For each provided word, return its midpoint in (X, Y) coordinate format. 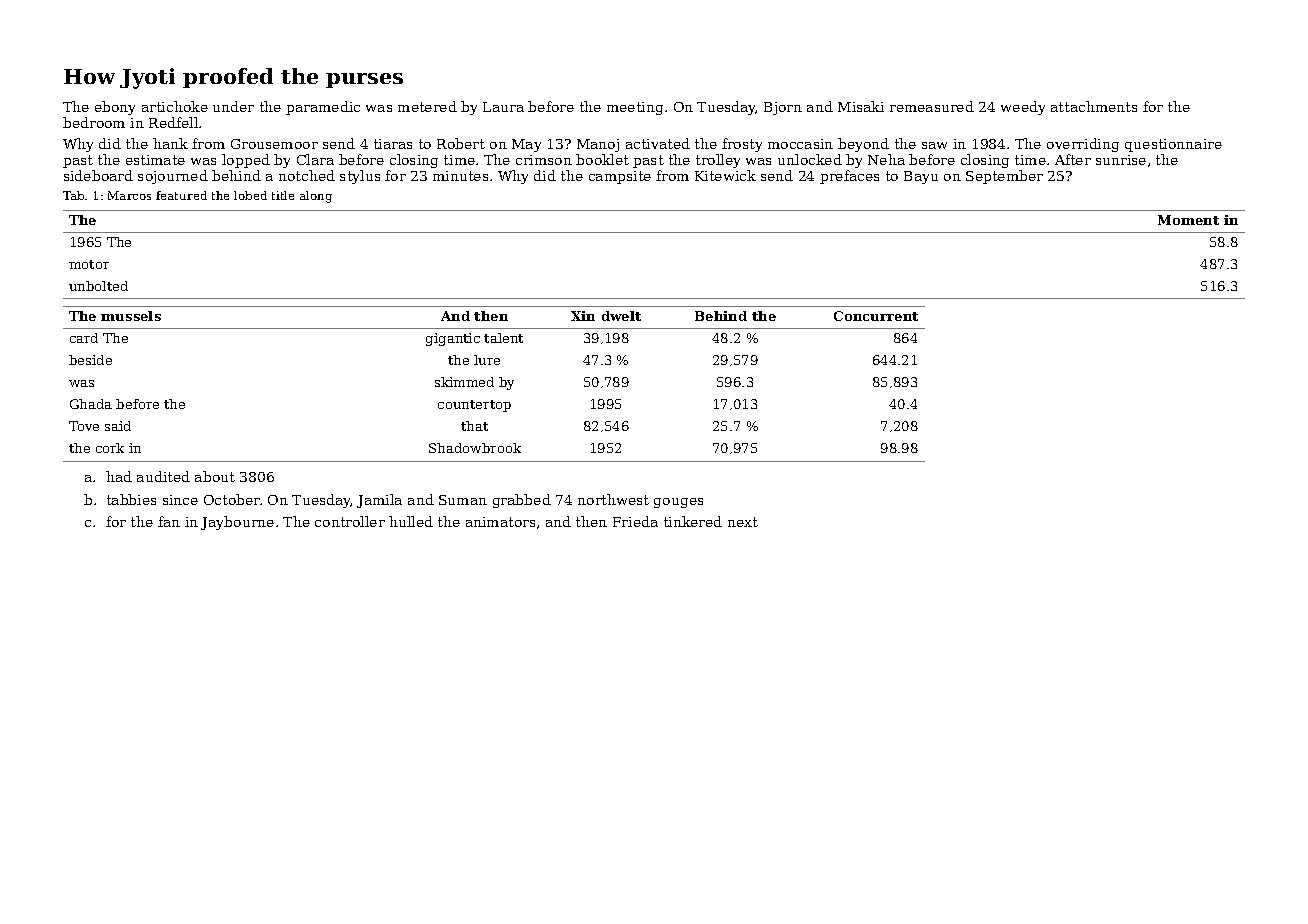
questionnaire (1173, 145)
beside (90, 360)
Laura (503, 107)
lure (487, 360)
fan (169, 521)
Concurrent (876, 316)
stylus (360, 177)
